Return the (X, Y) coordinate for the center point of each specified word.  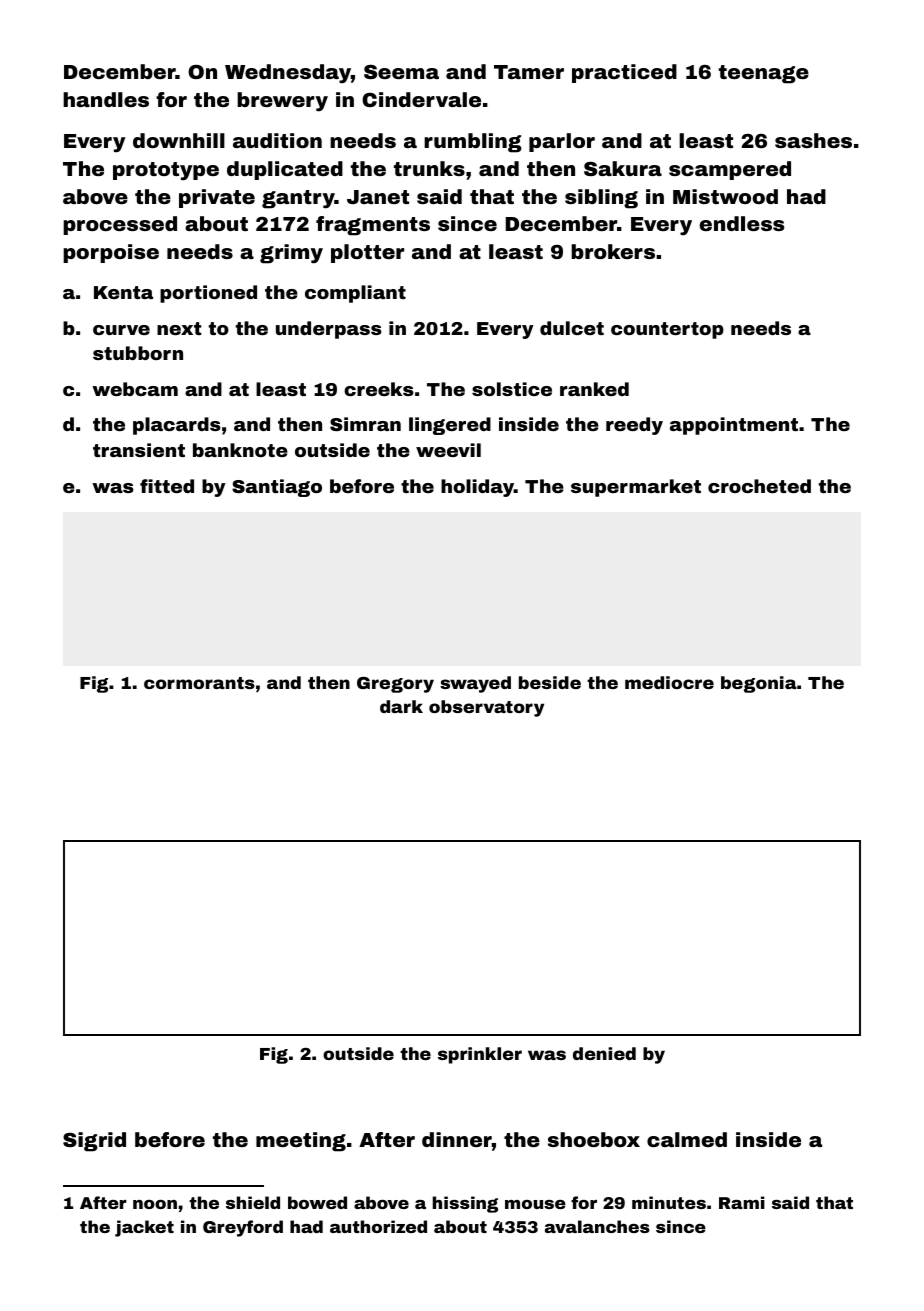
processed (120, 225)
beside (550, 682)
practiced (624, 73)
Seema (401, 71)
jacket (144, 1228)
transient (139, 450)
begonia (759, 684)
